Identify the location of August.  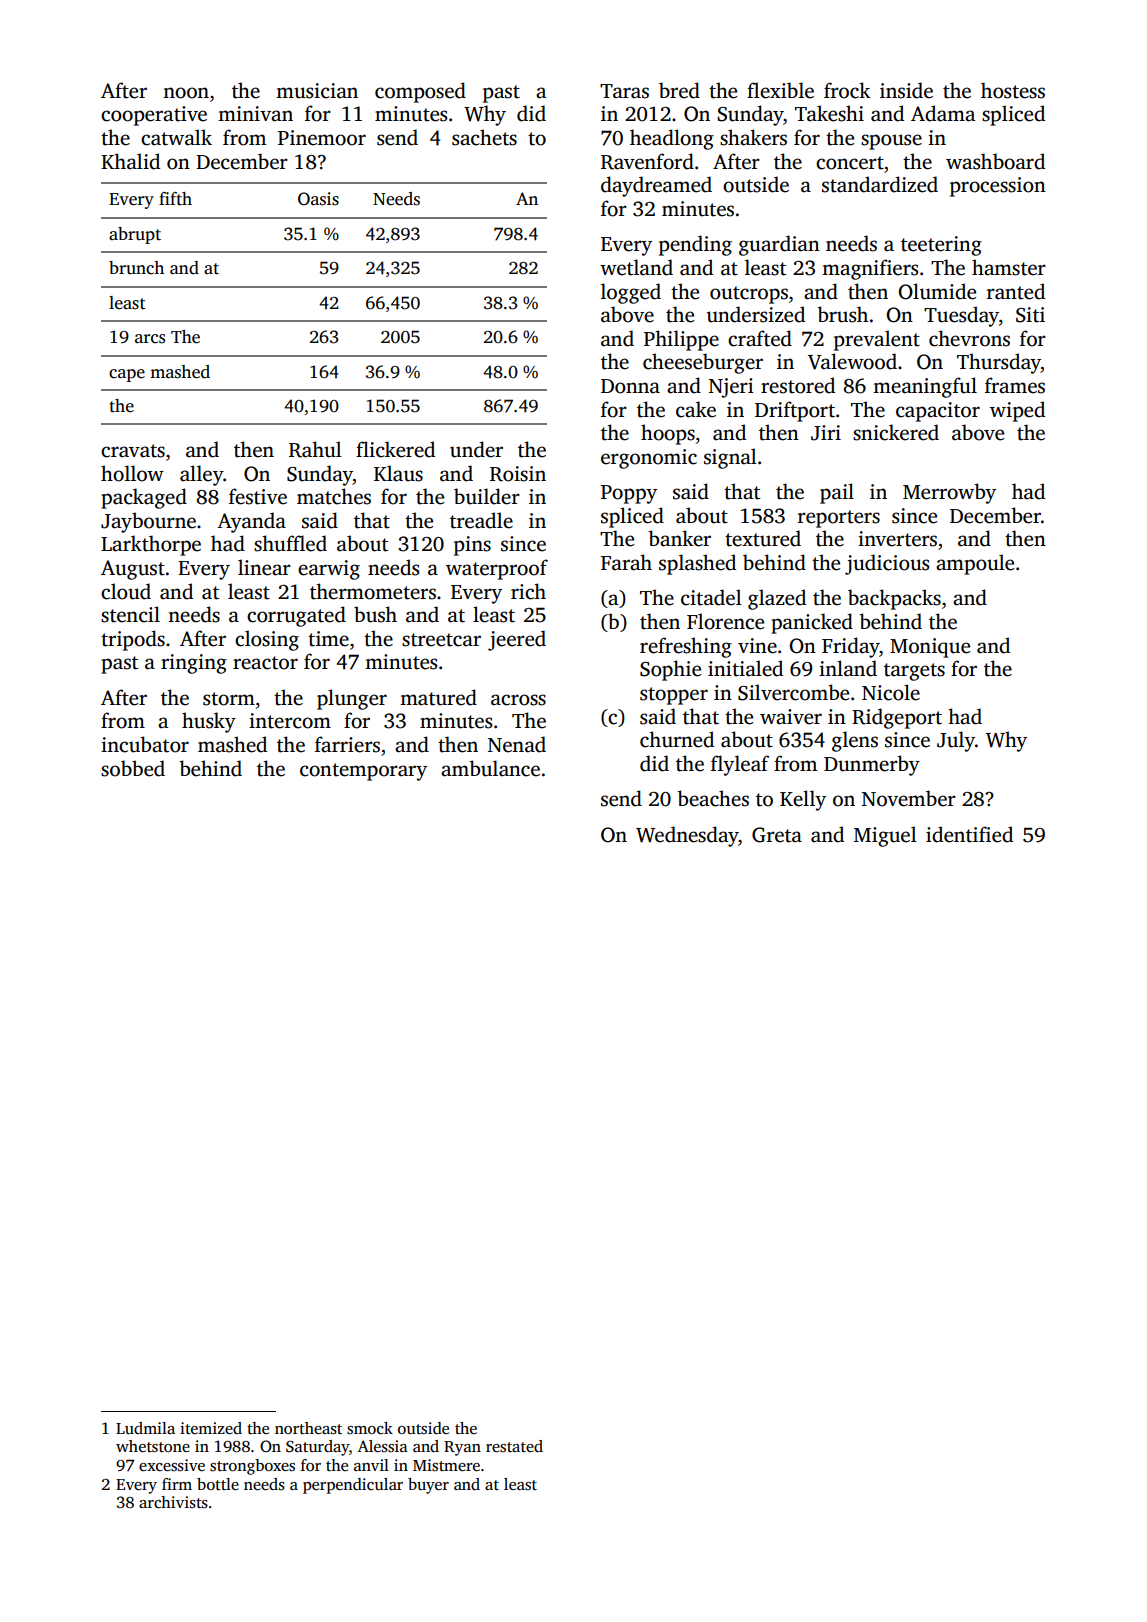
(133, 570).
